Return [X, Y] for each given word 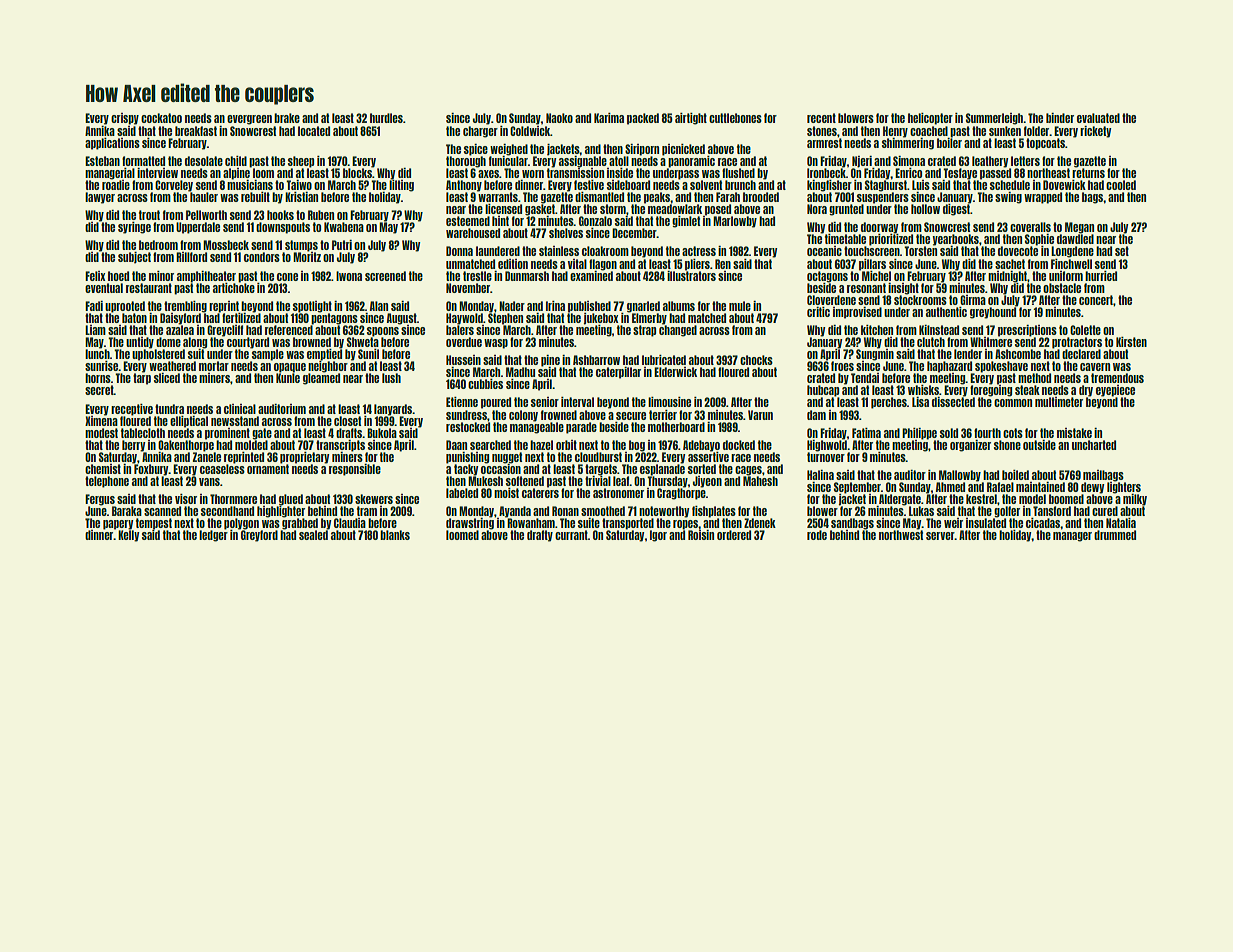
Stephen [505, 319]
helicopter [930, 119]
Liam [95, 330]
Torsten [920, 251]
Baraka [127, 511]
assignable [583, 161]
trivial [598, 481]
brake [287, 118]
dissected [953, 402]
